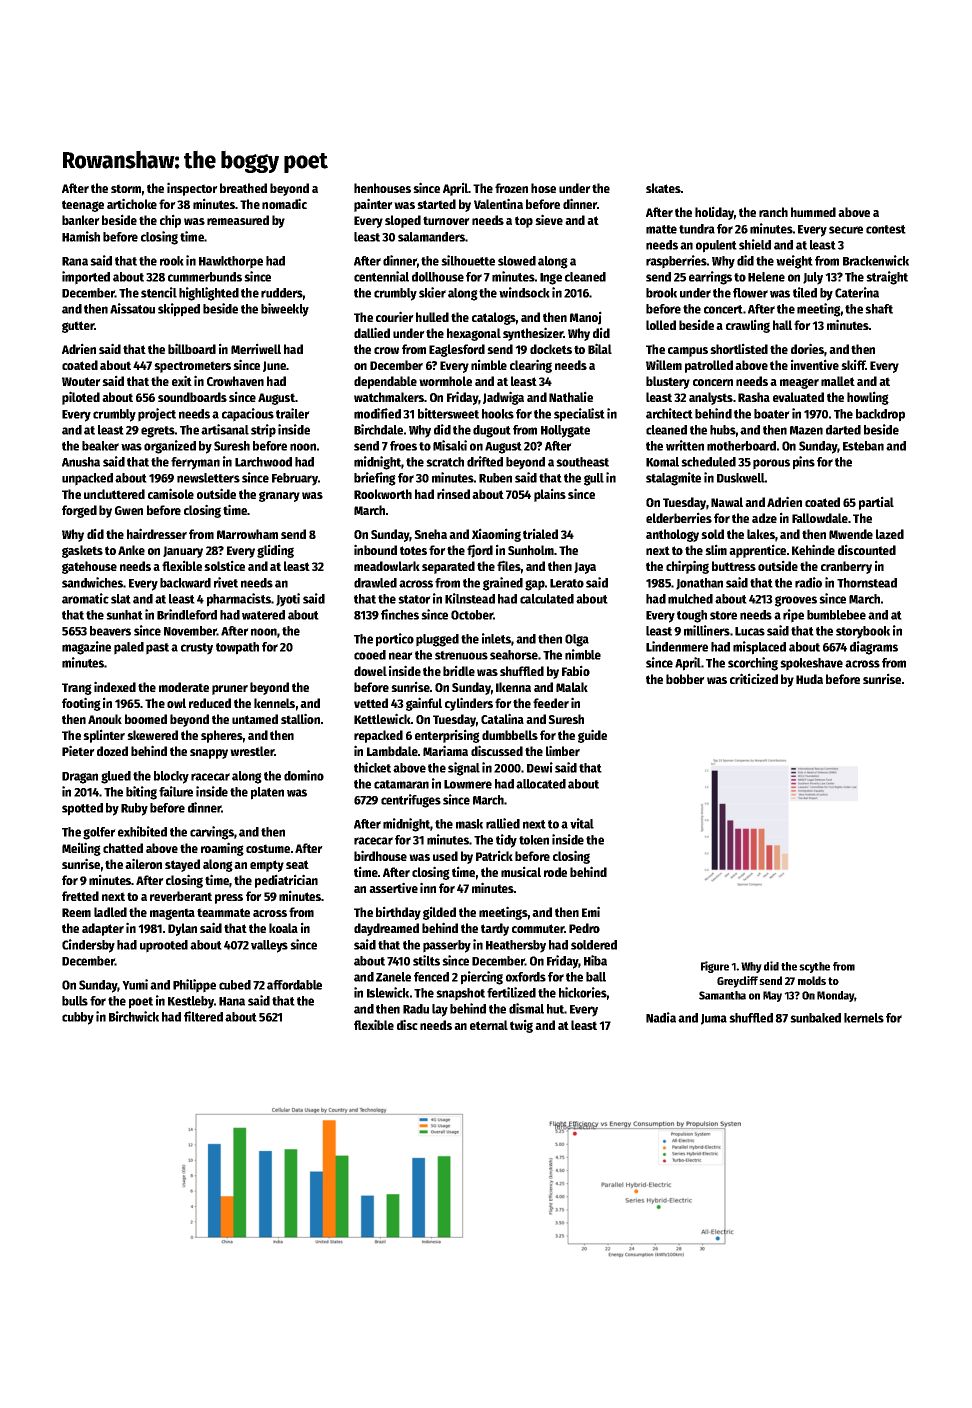  I want to click on diagrams, so click(874, 648).
